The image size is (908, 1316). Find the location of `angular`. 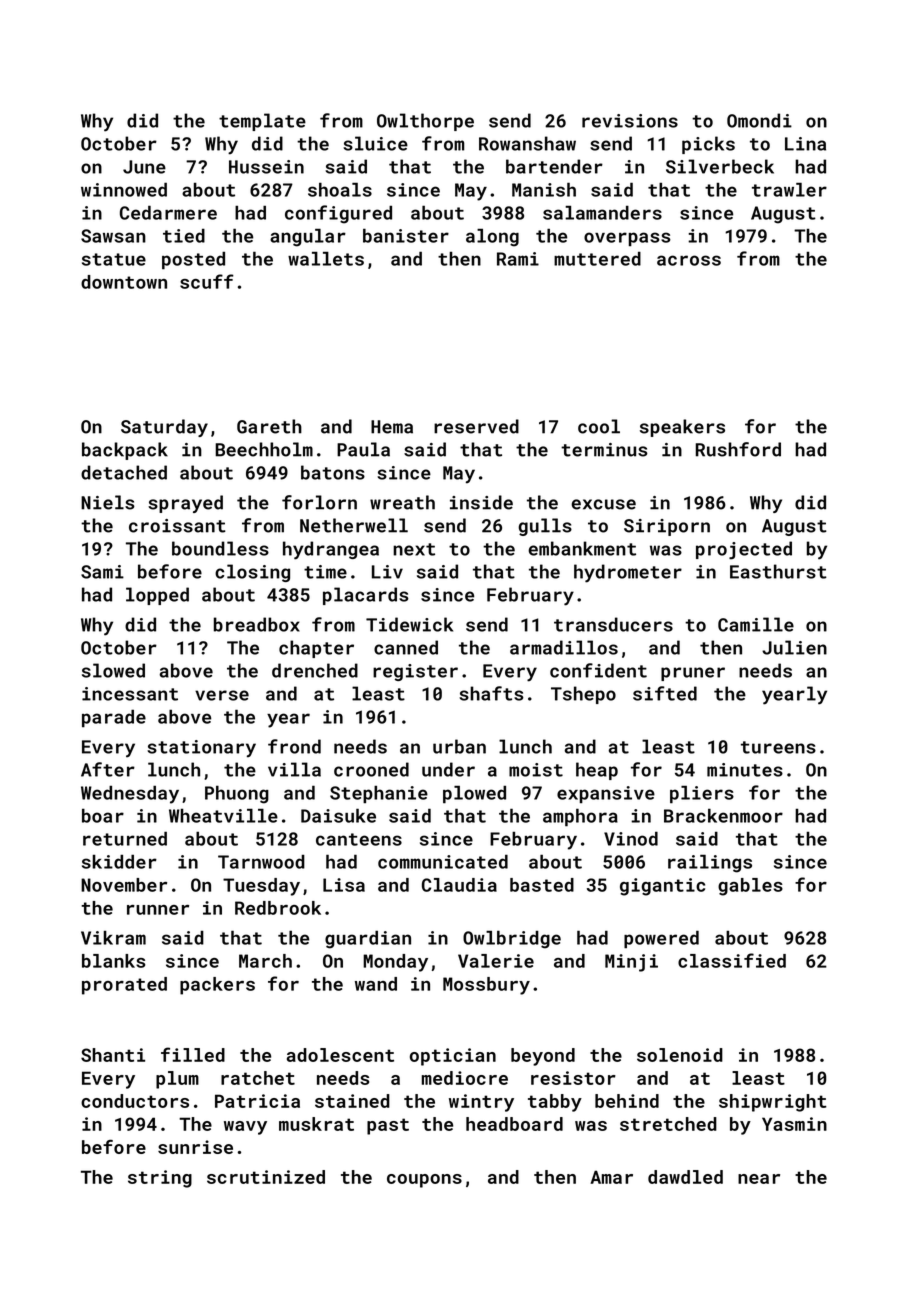

angular is located at coordinates (308, 237).
